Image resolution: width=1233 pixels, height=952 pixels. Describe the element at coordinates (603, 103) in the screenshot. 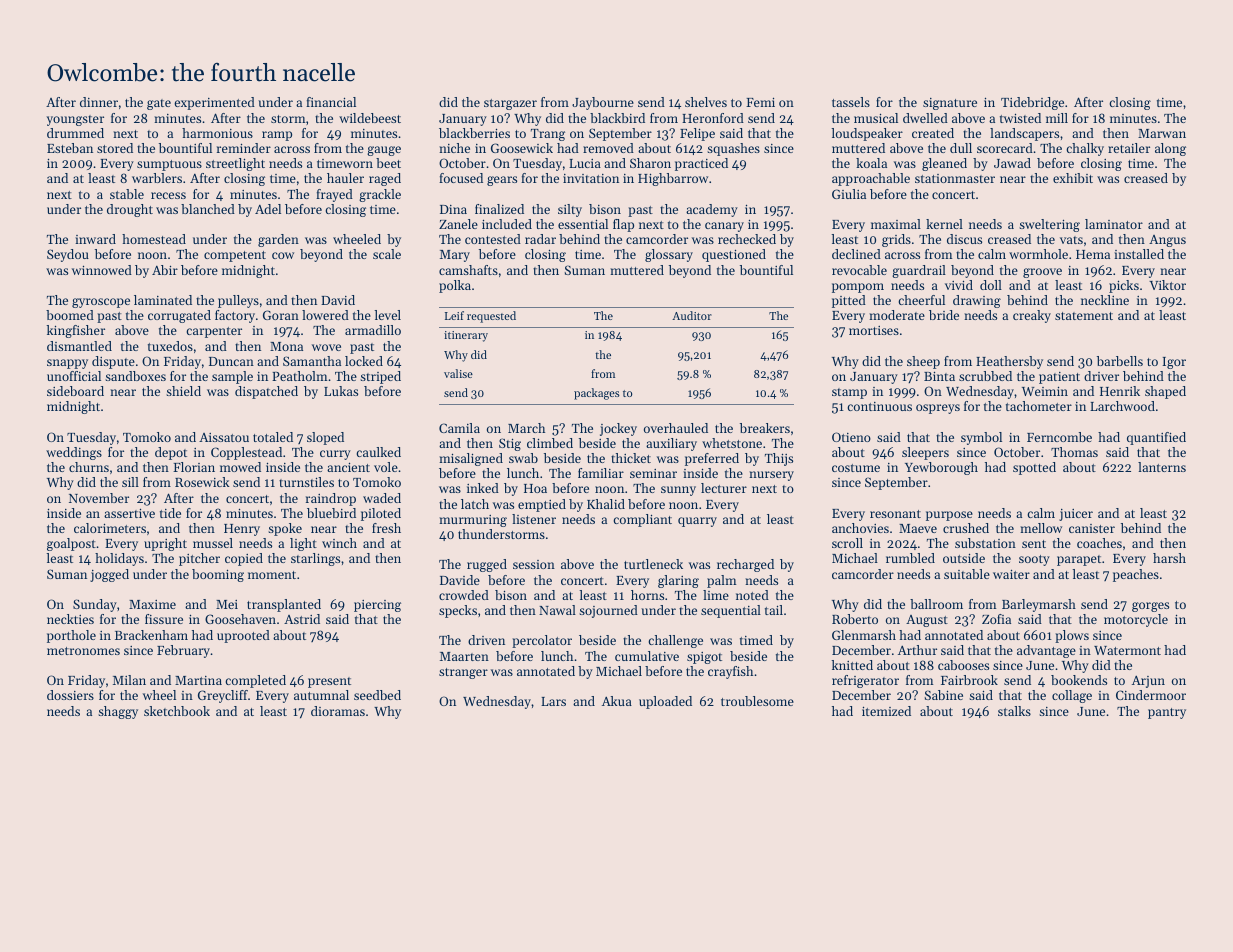

I see `Jaybourne` at that location.
